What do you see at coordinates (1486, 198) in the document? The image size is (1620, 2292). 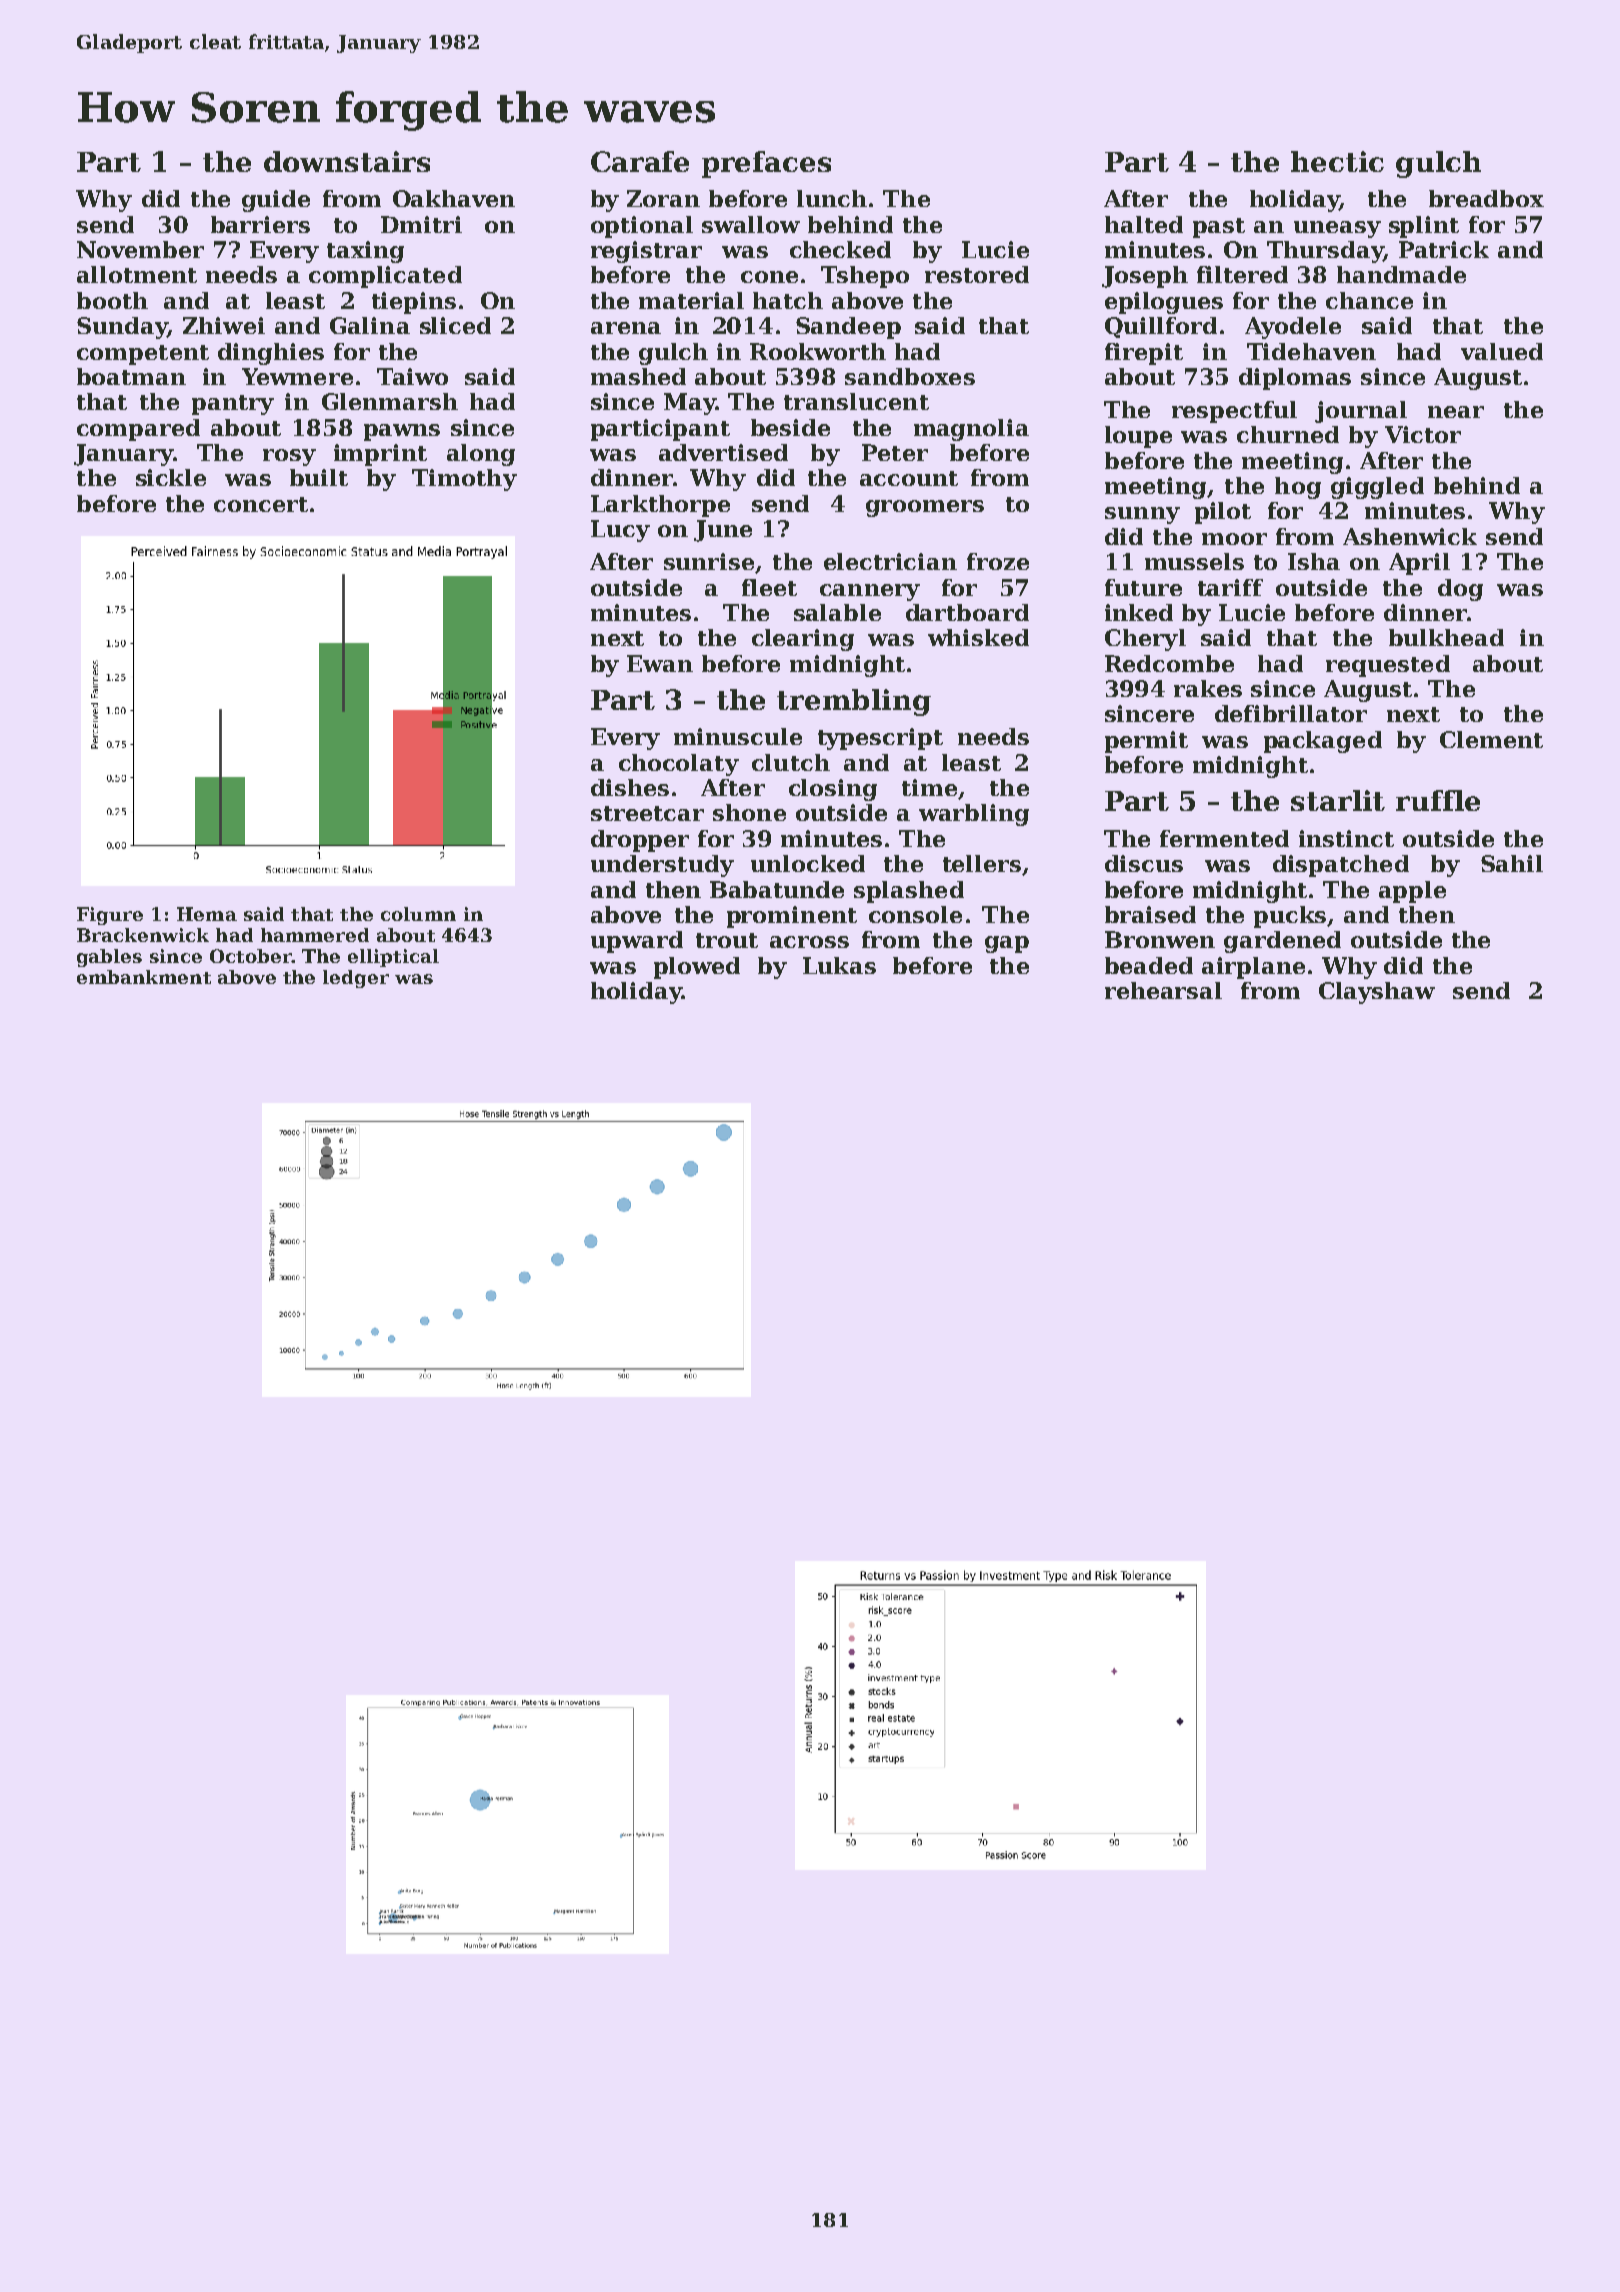 I see `breadbox` at bounding box center [1486, 198].
